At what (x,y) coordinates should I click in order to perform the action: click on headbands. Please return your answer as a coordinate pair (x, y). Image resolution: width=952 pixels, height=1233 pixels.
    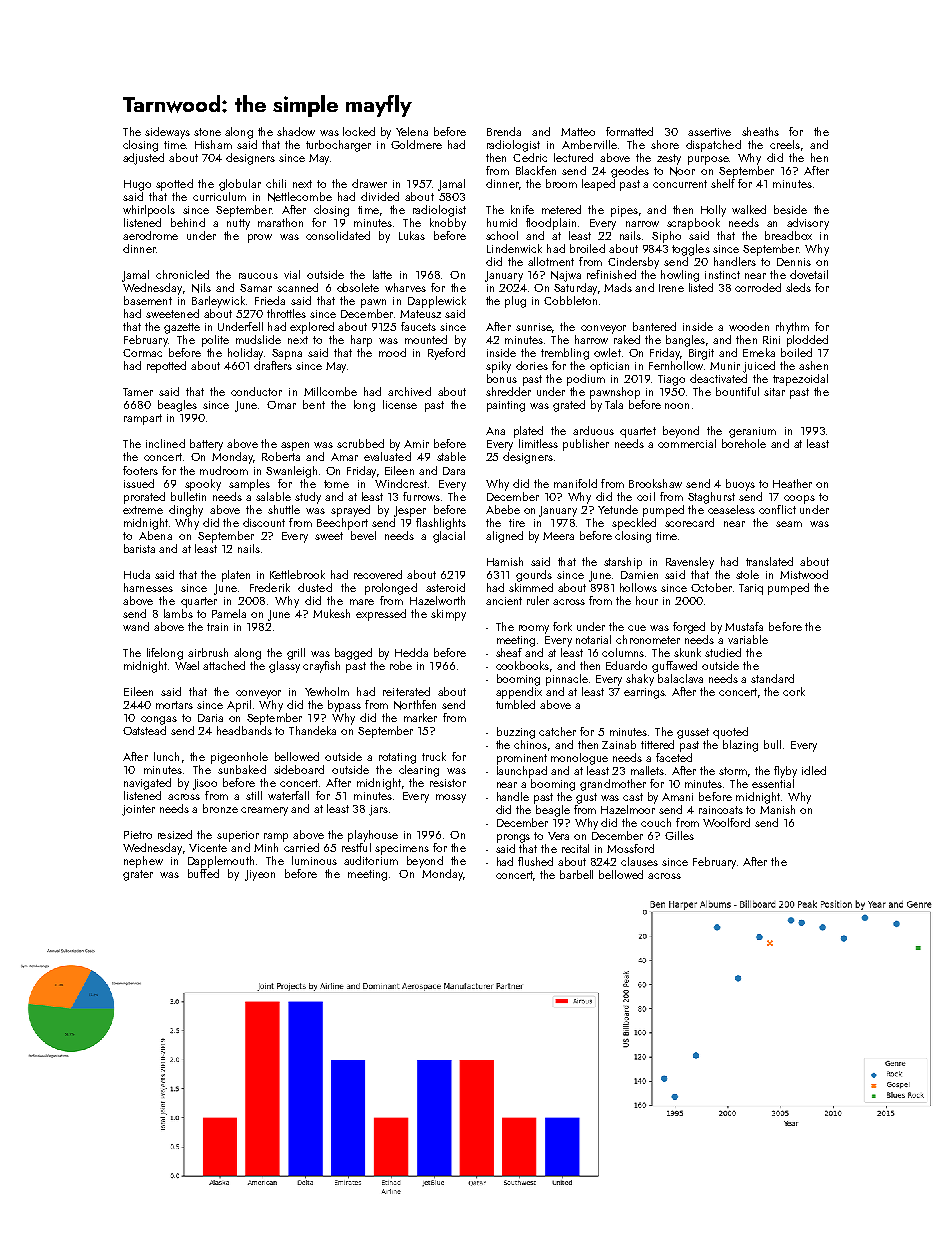
    Looking at the image, I should click on (244, 730).
